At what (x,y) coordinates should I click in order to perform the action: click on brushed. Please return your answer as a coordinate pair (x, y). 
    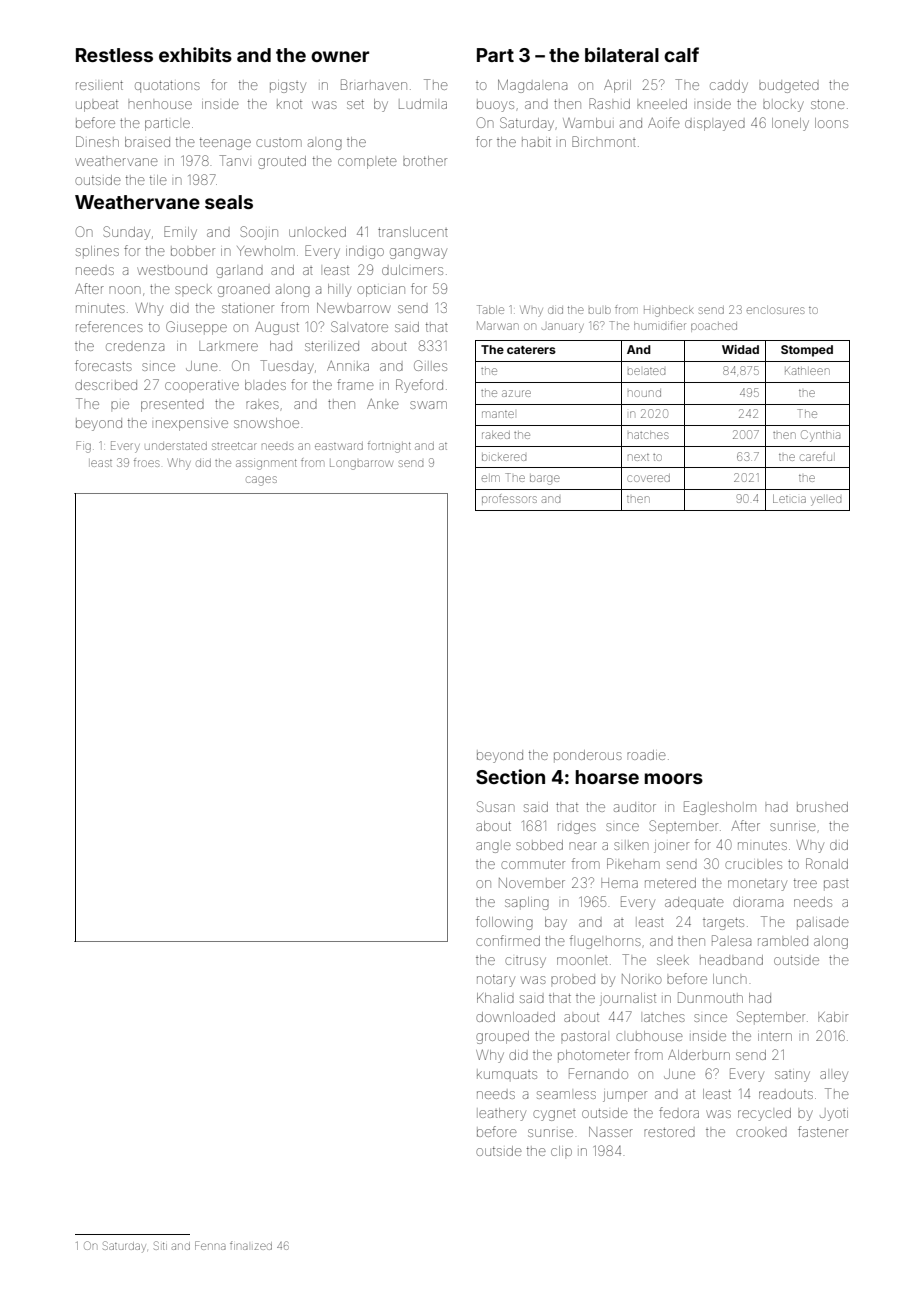
    Looking at the image, I should click on (822, 807).
